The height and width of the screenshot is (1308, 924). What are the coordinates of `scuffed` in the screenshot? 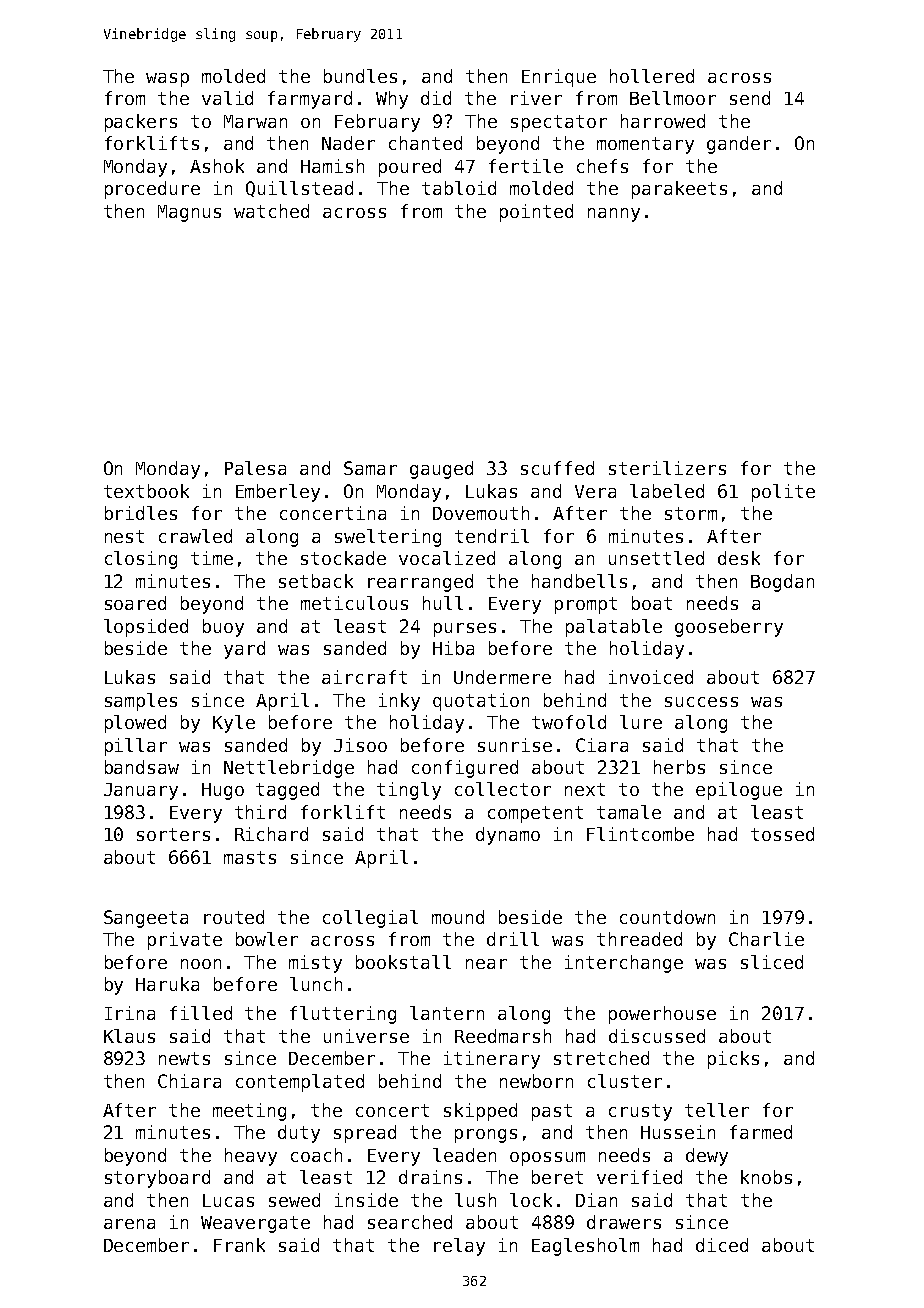 It's located at (557, 468).
